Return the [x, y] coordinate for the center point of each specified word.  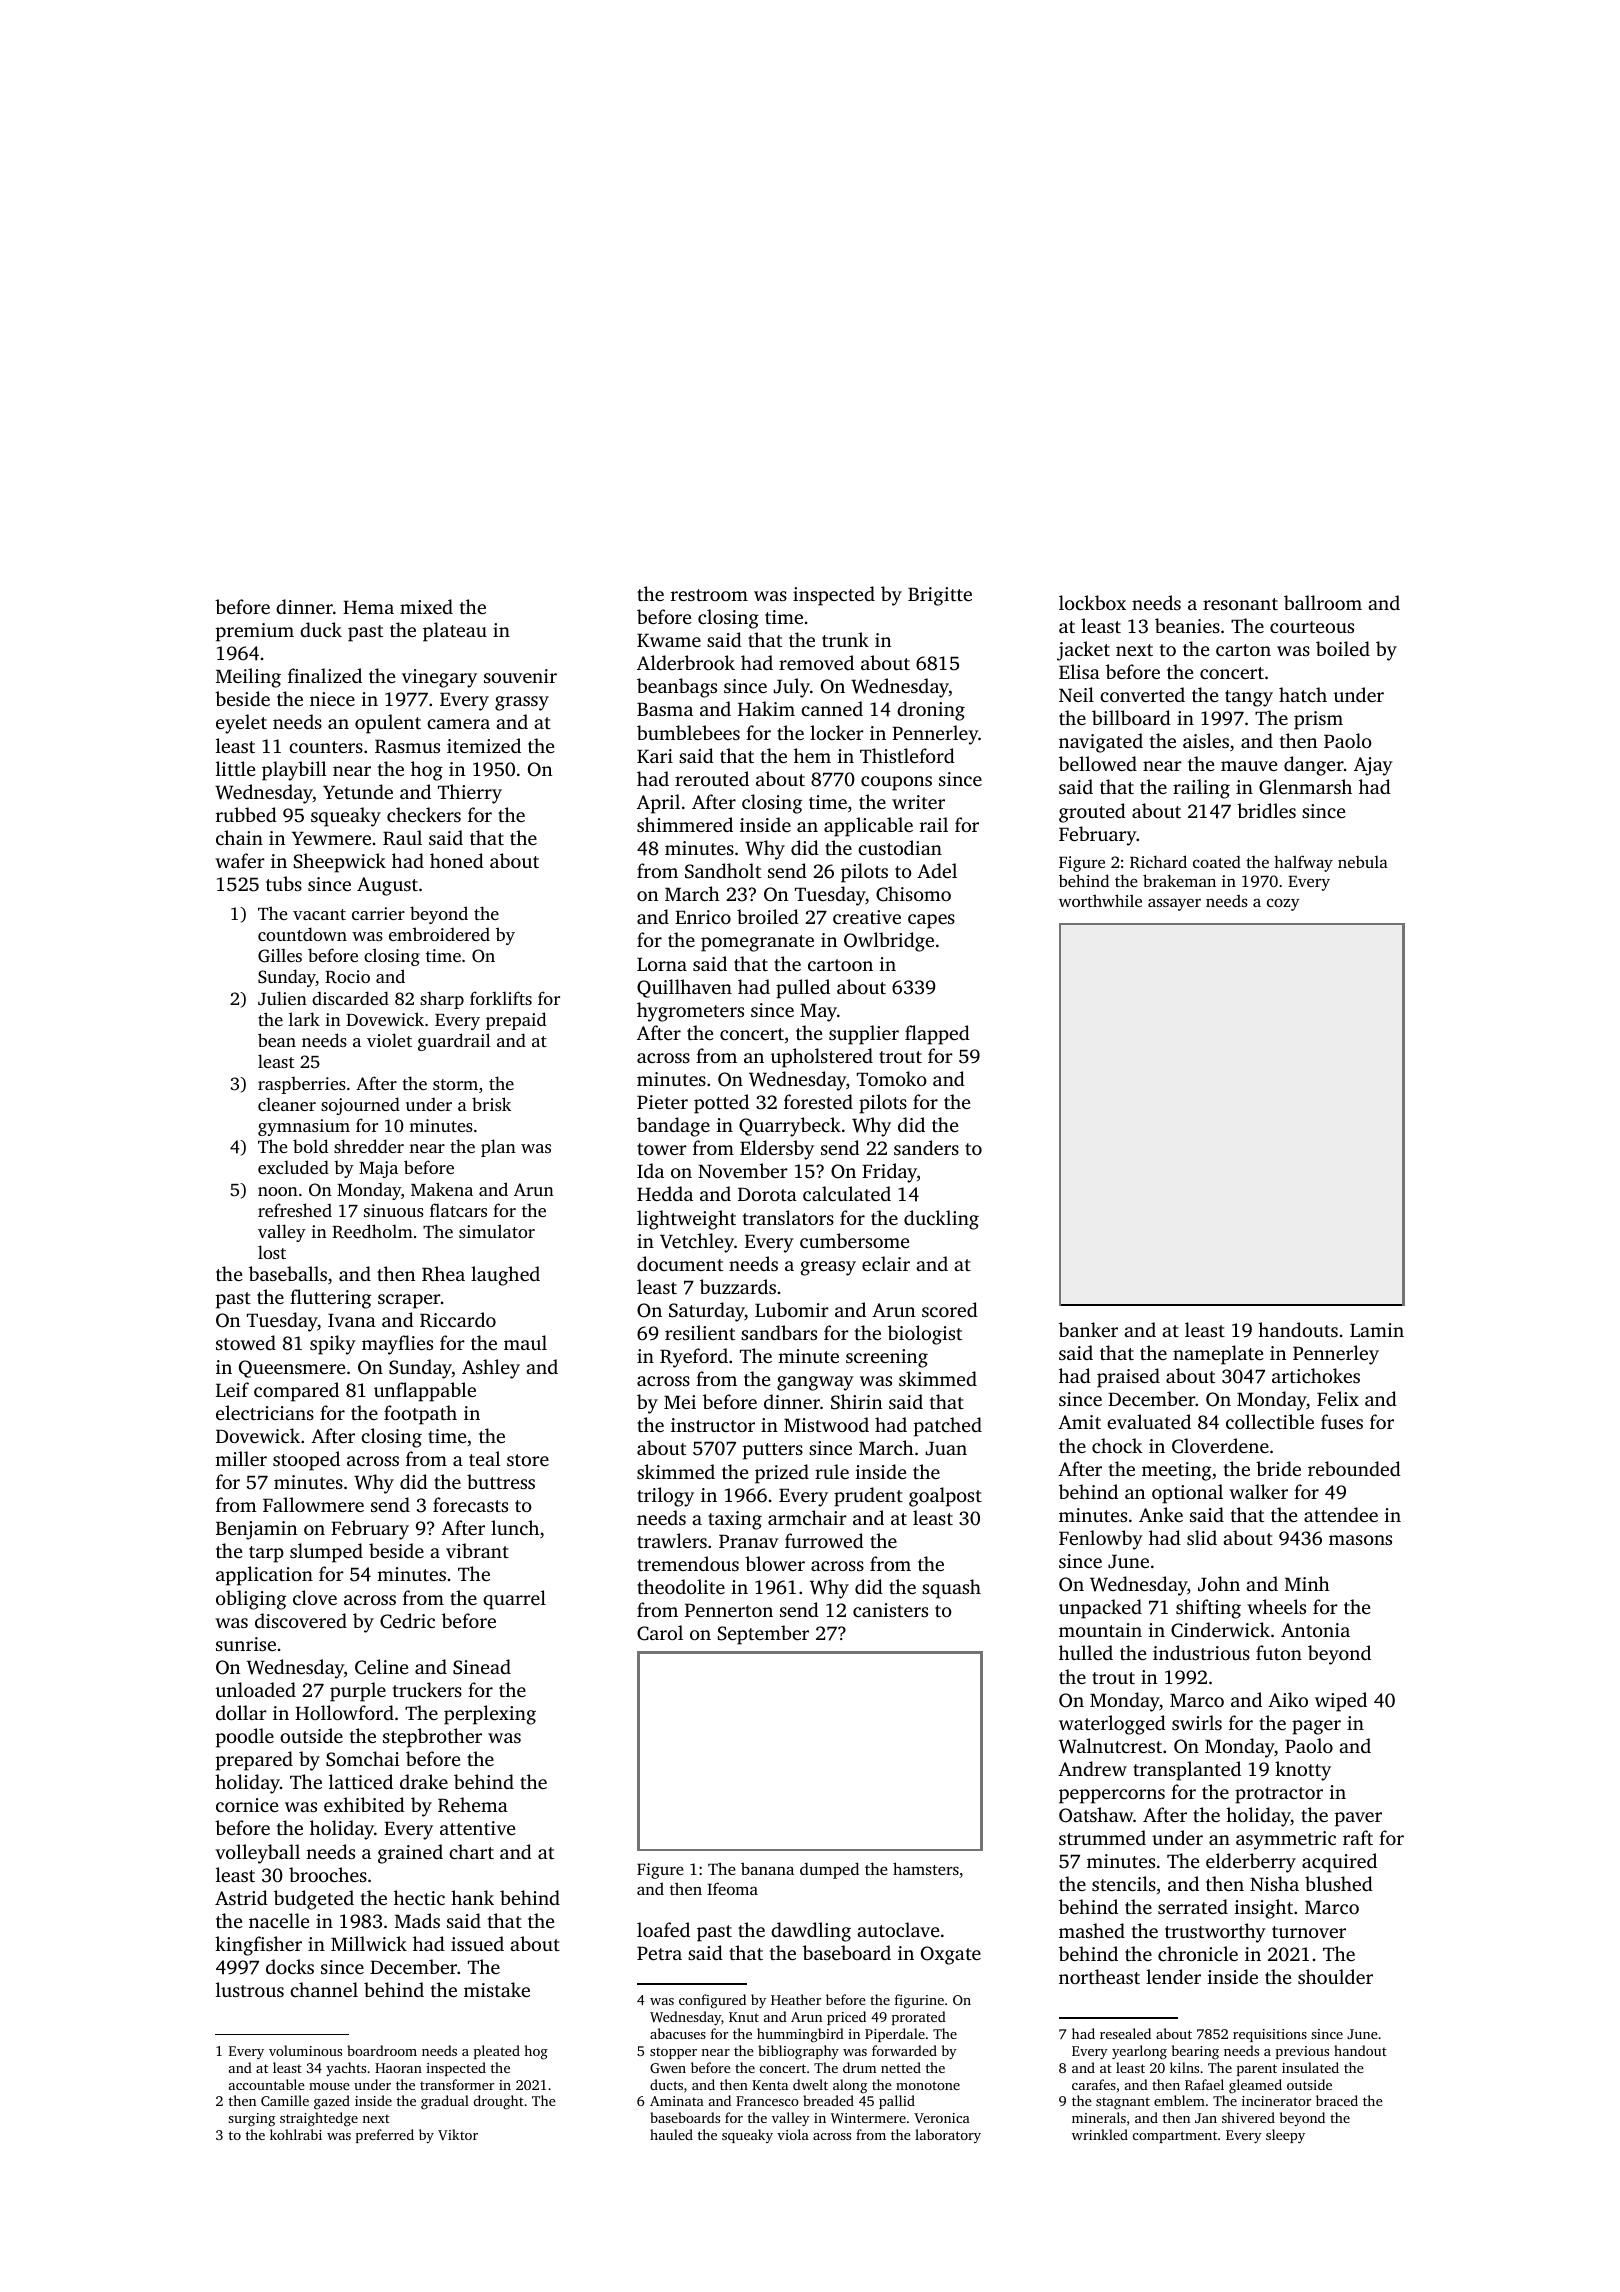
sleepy [1285, 2136]
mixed [426, 606]
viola [793, 2134]
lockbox [1092, 602]
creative [867, 917]
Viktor [458, 2134]
